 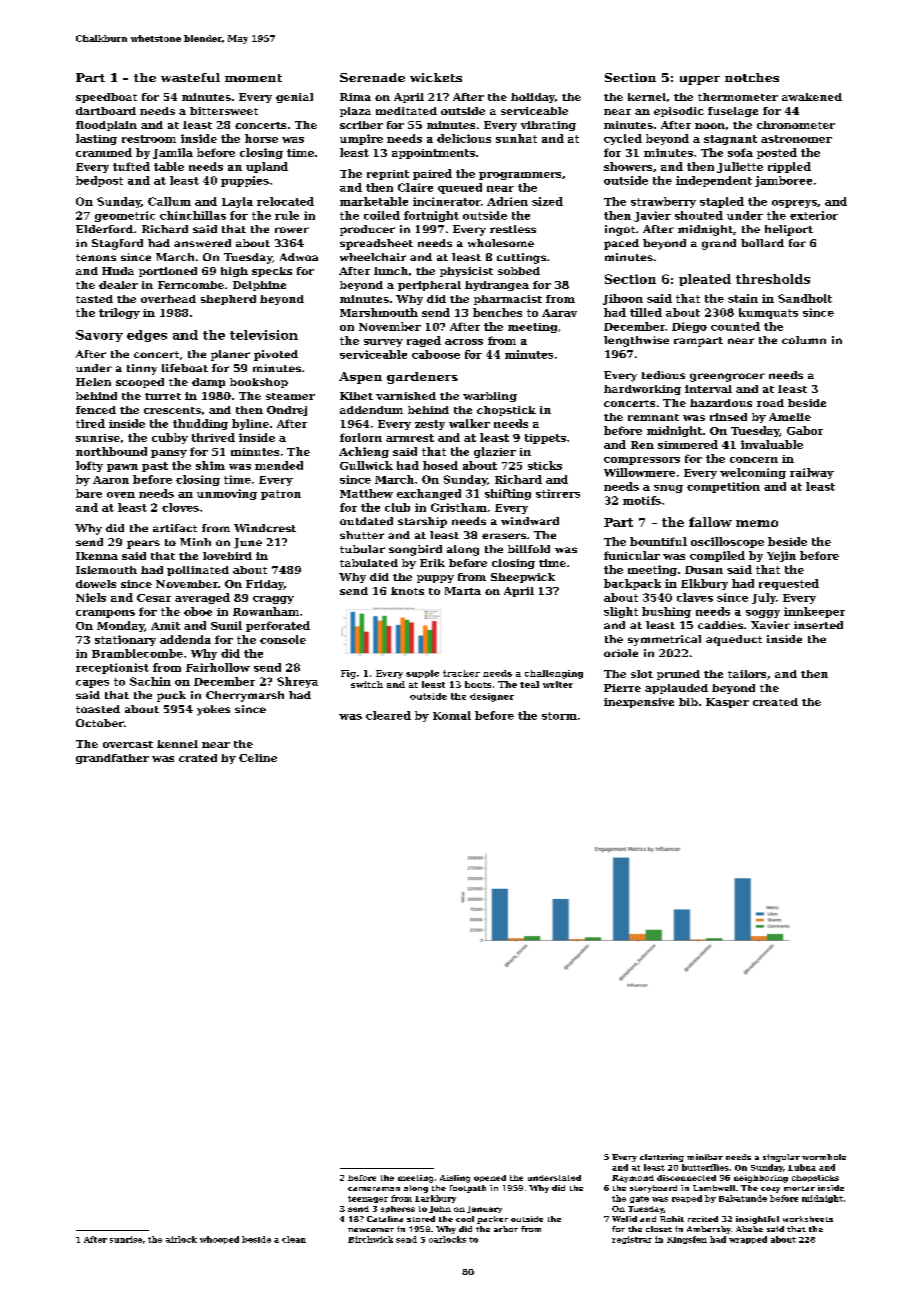 What do you see at coordinates (128, 744) in the screenshot?
I see `overcast` at bounding box center [128, 744].
